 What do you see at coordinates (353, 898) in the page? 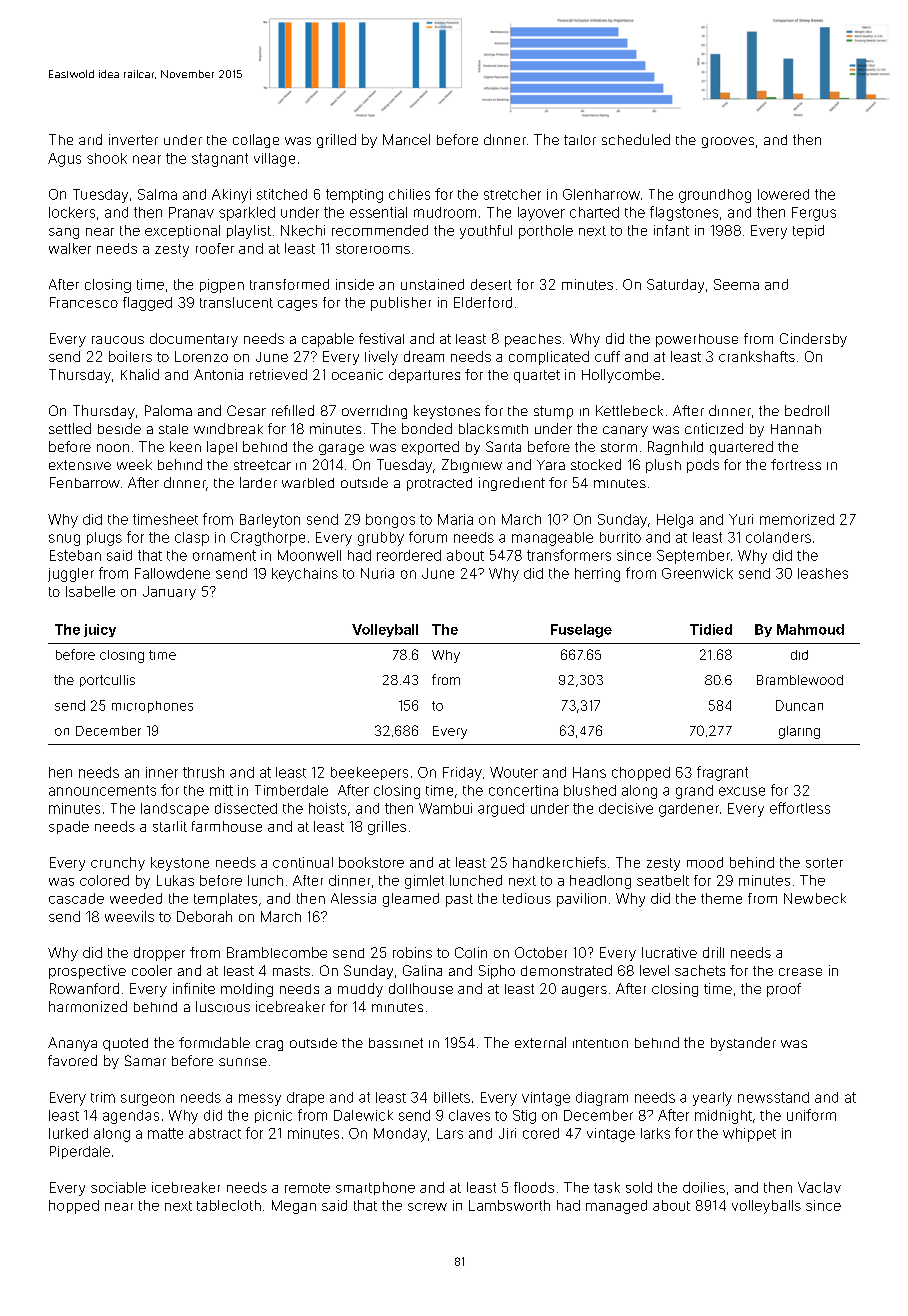
I see `Alessia` at bounding box center [353, 898].
